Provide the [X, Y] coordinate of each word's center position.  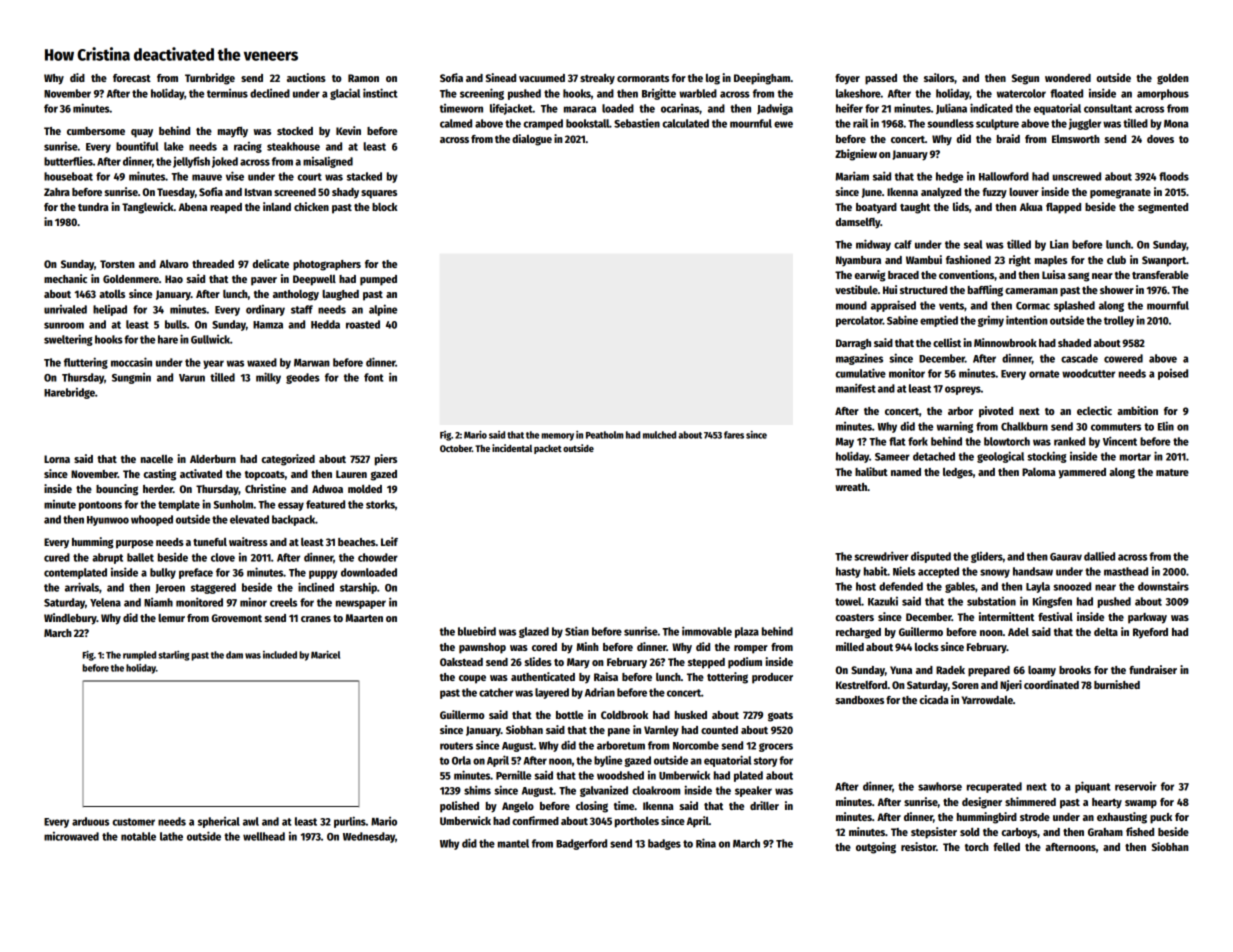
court [309, 177]
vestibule [856, 289]
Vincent [1120, 441]
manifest [856, 388]
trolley [1119, 321]
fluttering [86, 363]
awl [251, 821]
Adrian [600, 692]
